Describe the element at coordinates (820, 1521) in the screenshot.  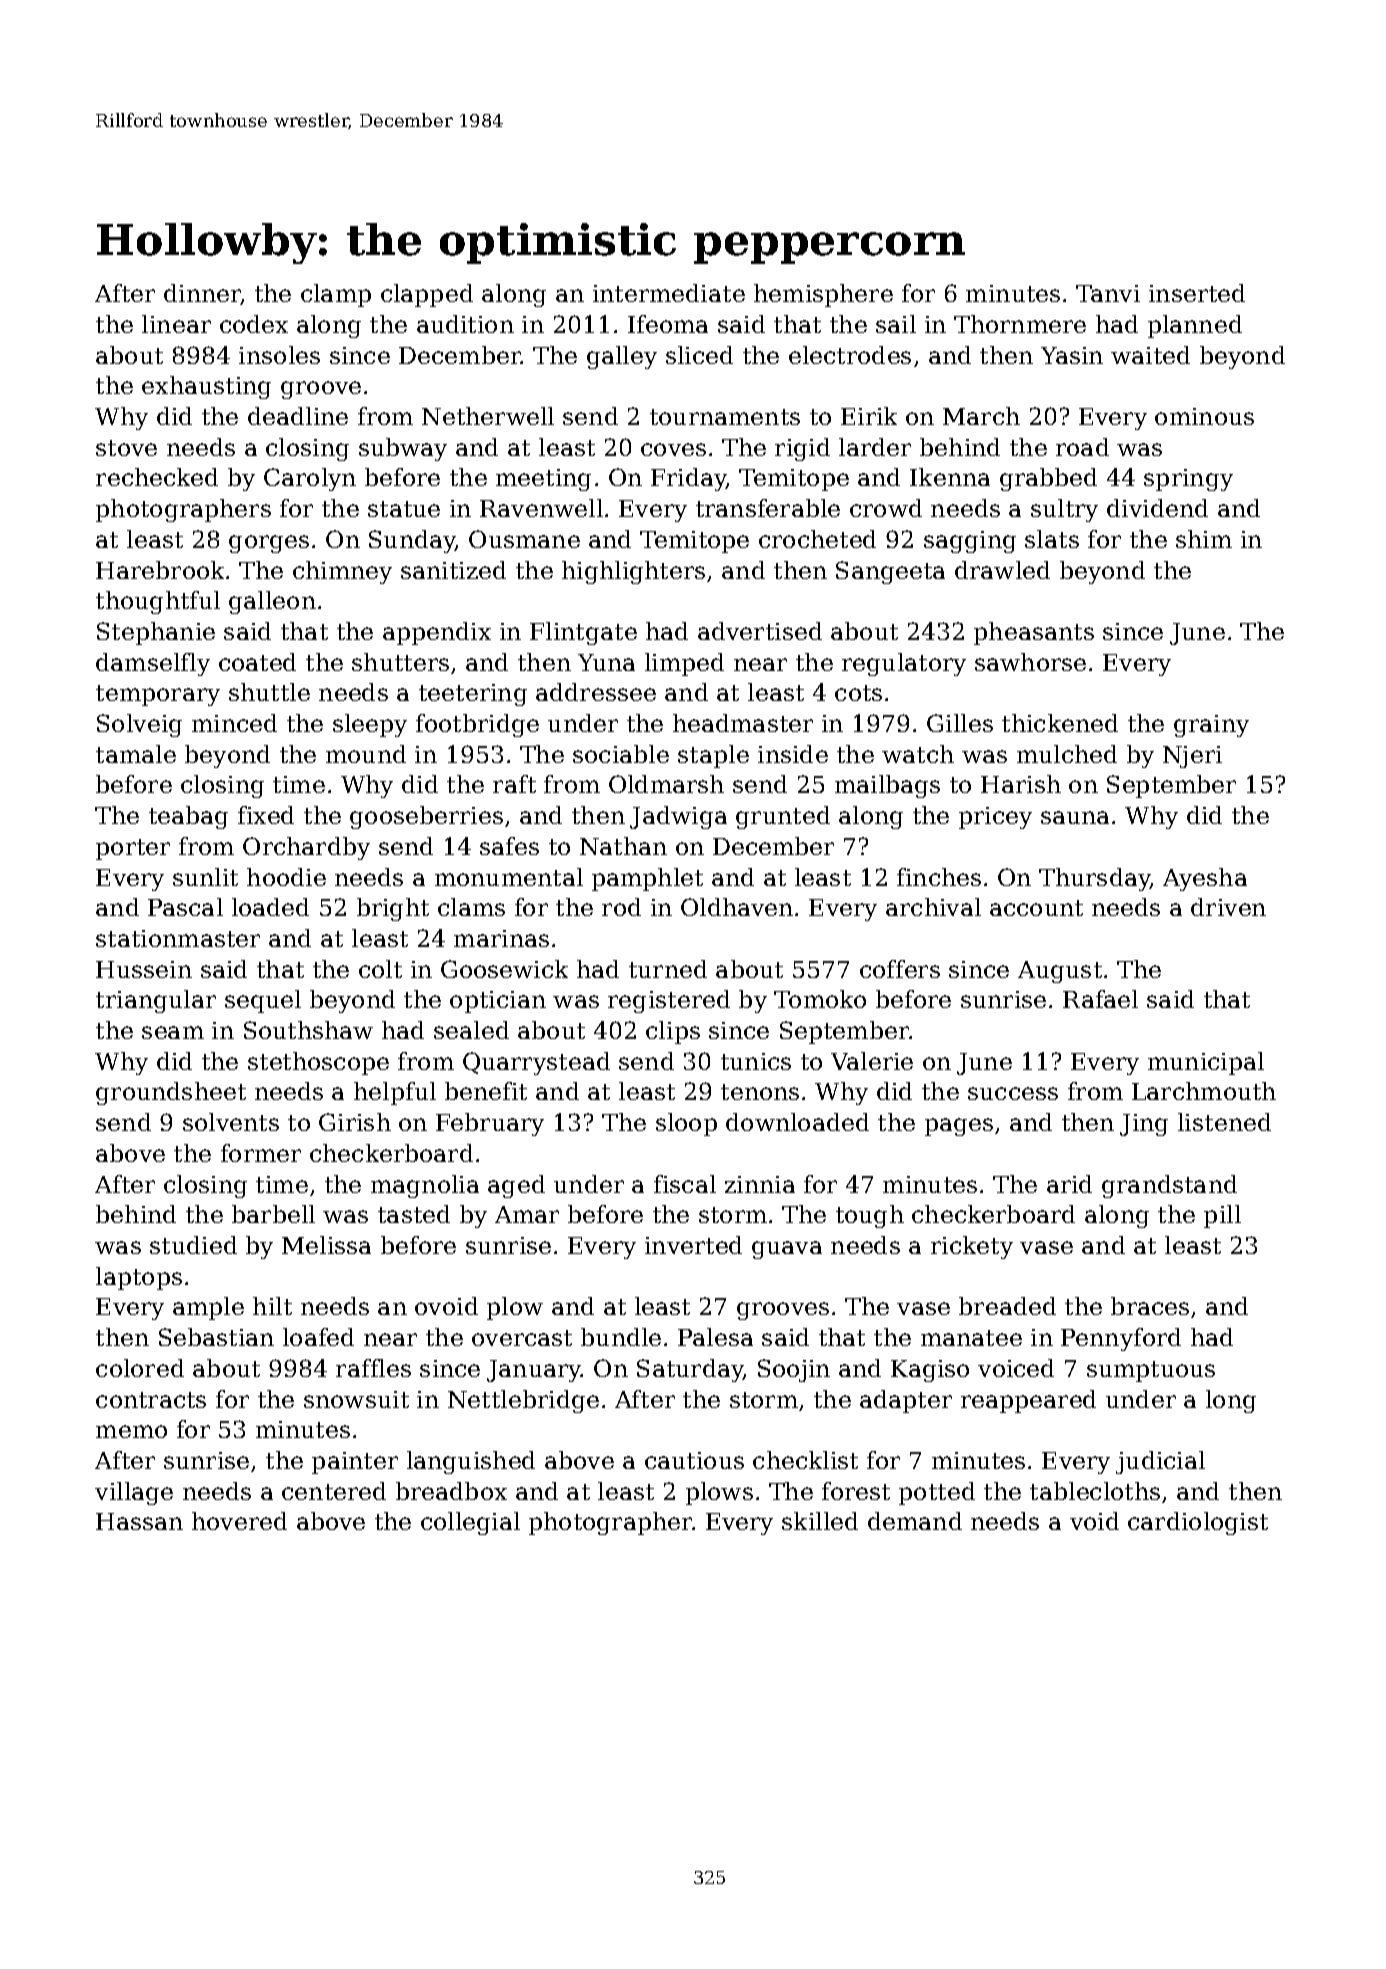
I see `skilled` at that location.
